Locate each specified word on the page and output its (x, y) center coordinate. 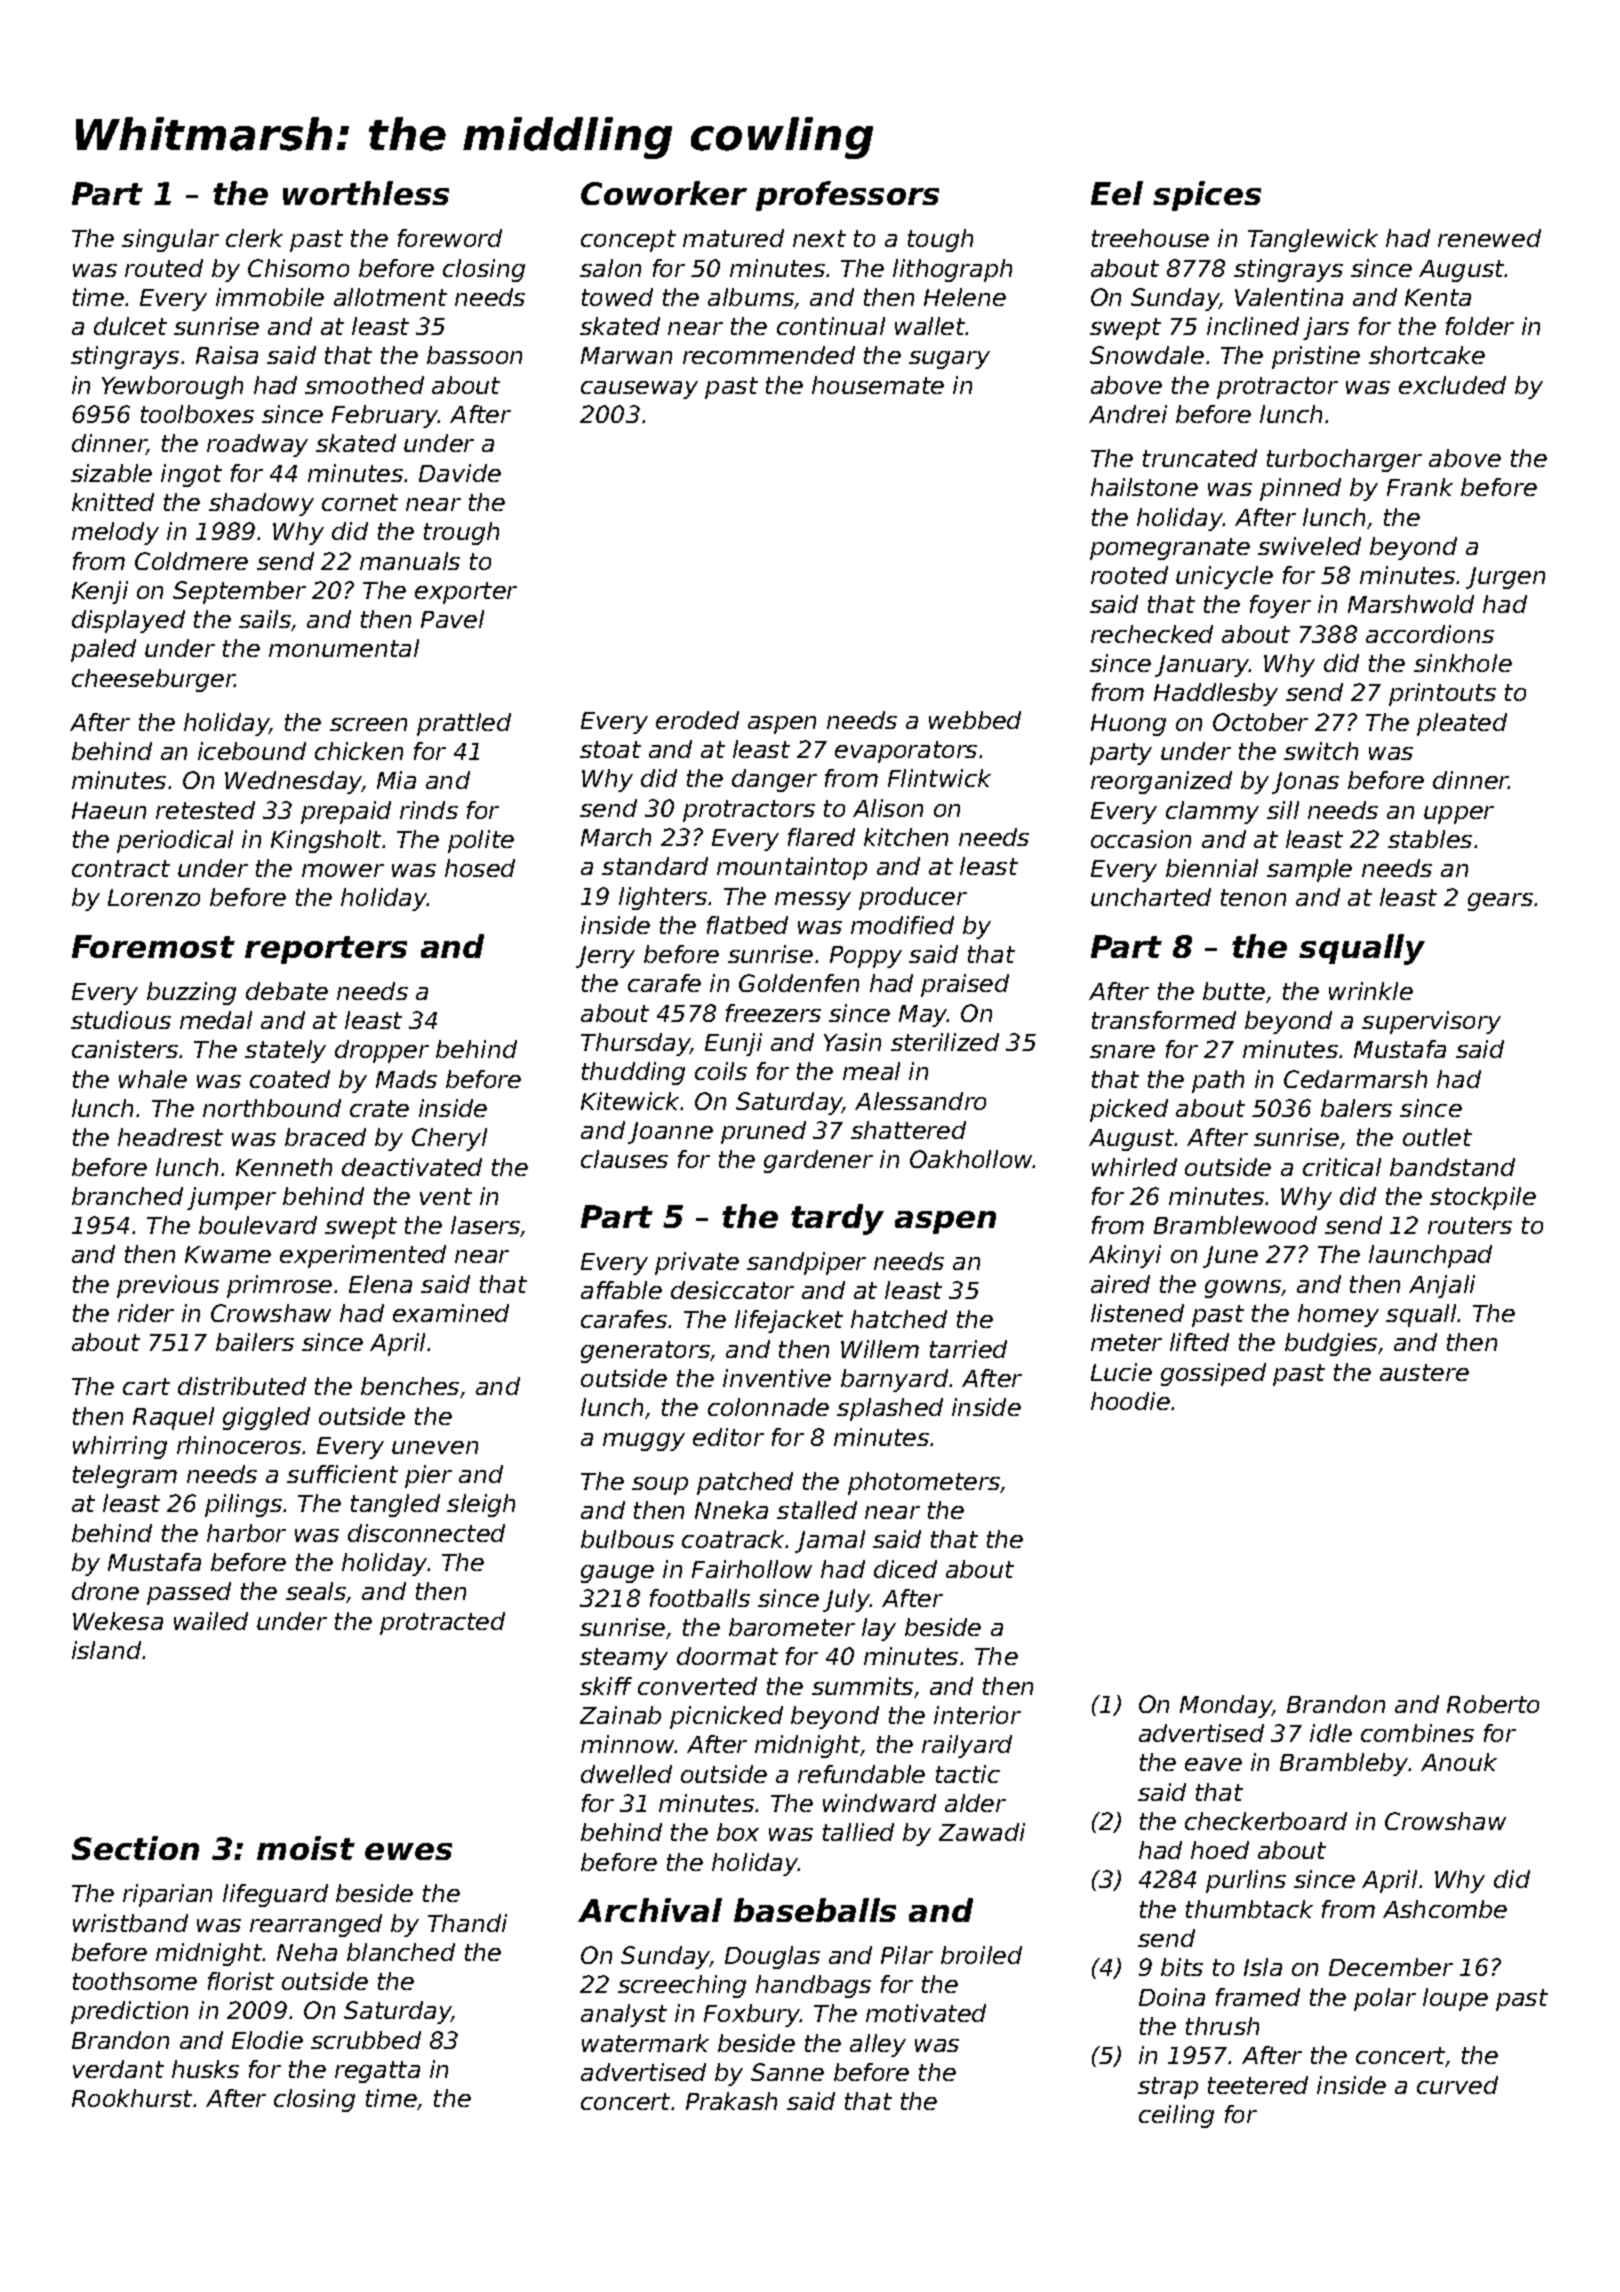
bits (1182, 1967)
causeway (639, 390)
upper (1459, 815)
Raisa (227, 355)
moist (306, 1848)
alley (878, 2045)
